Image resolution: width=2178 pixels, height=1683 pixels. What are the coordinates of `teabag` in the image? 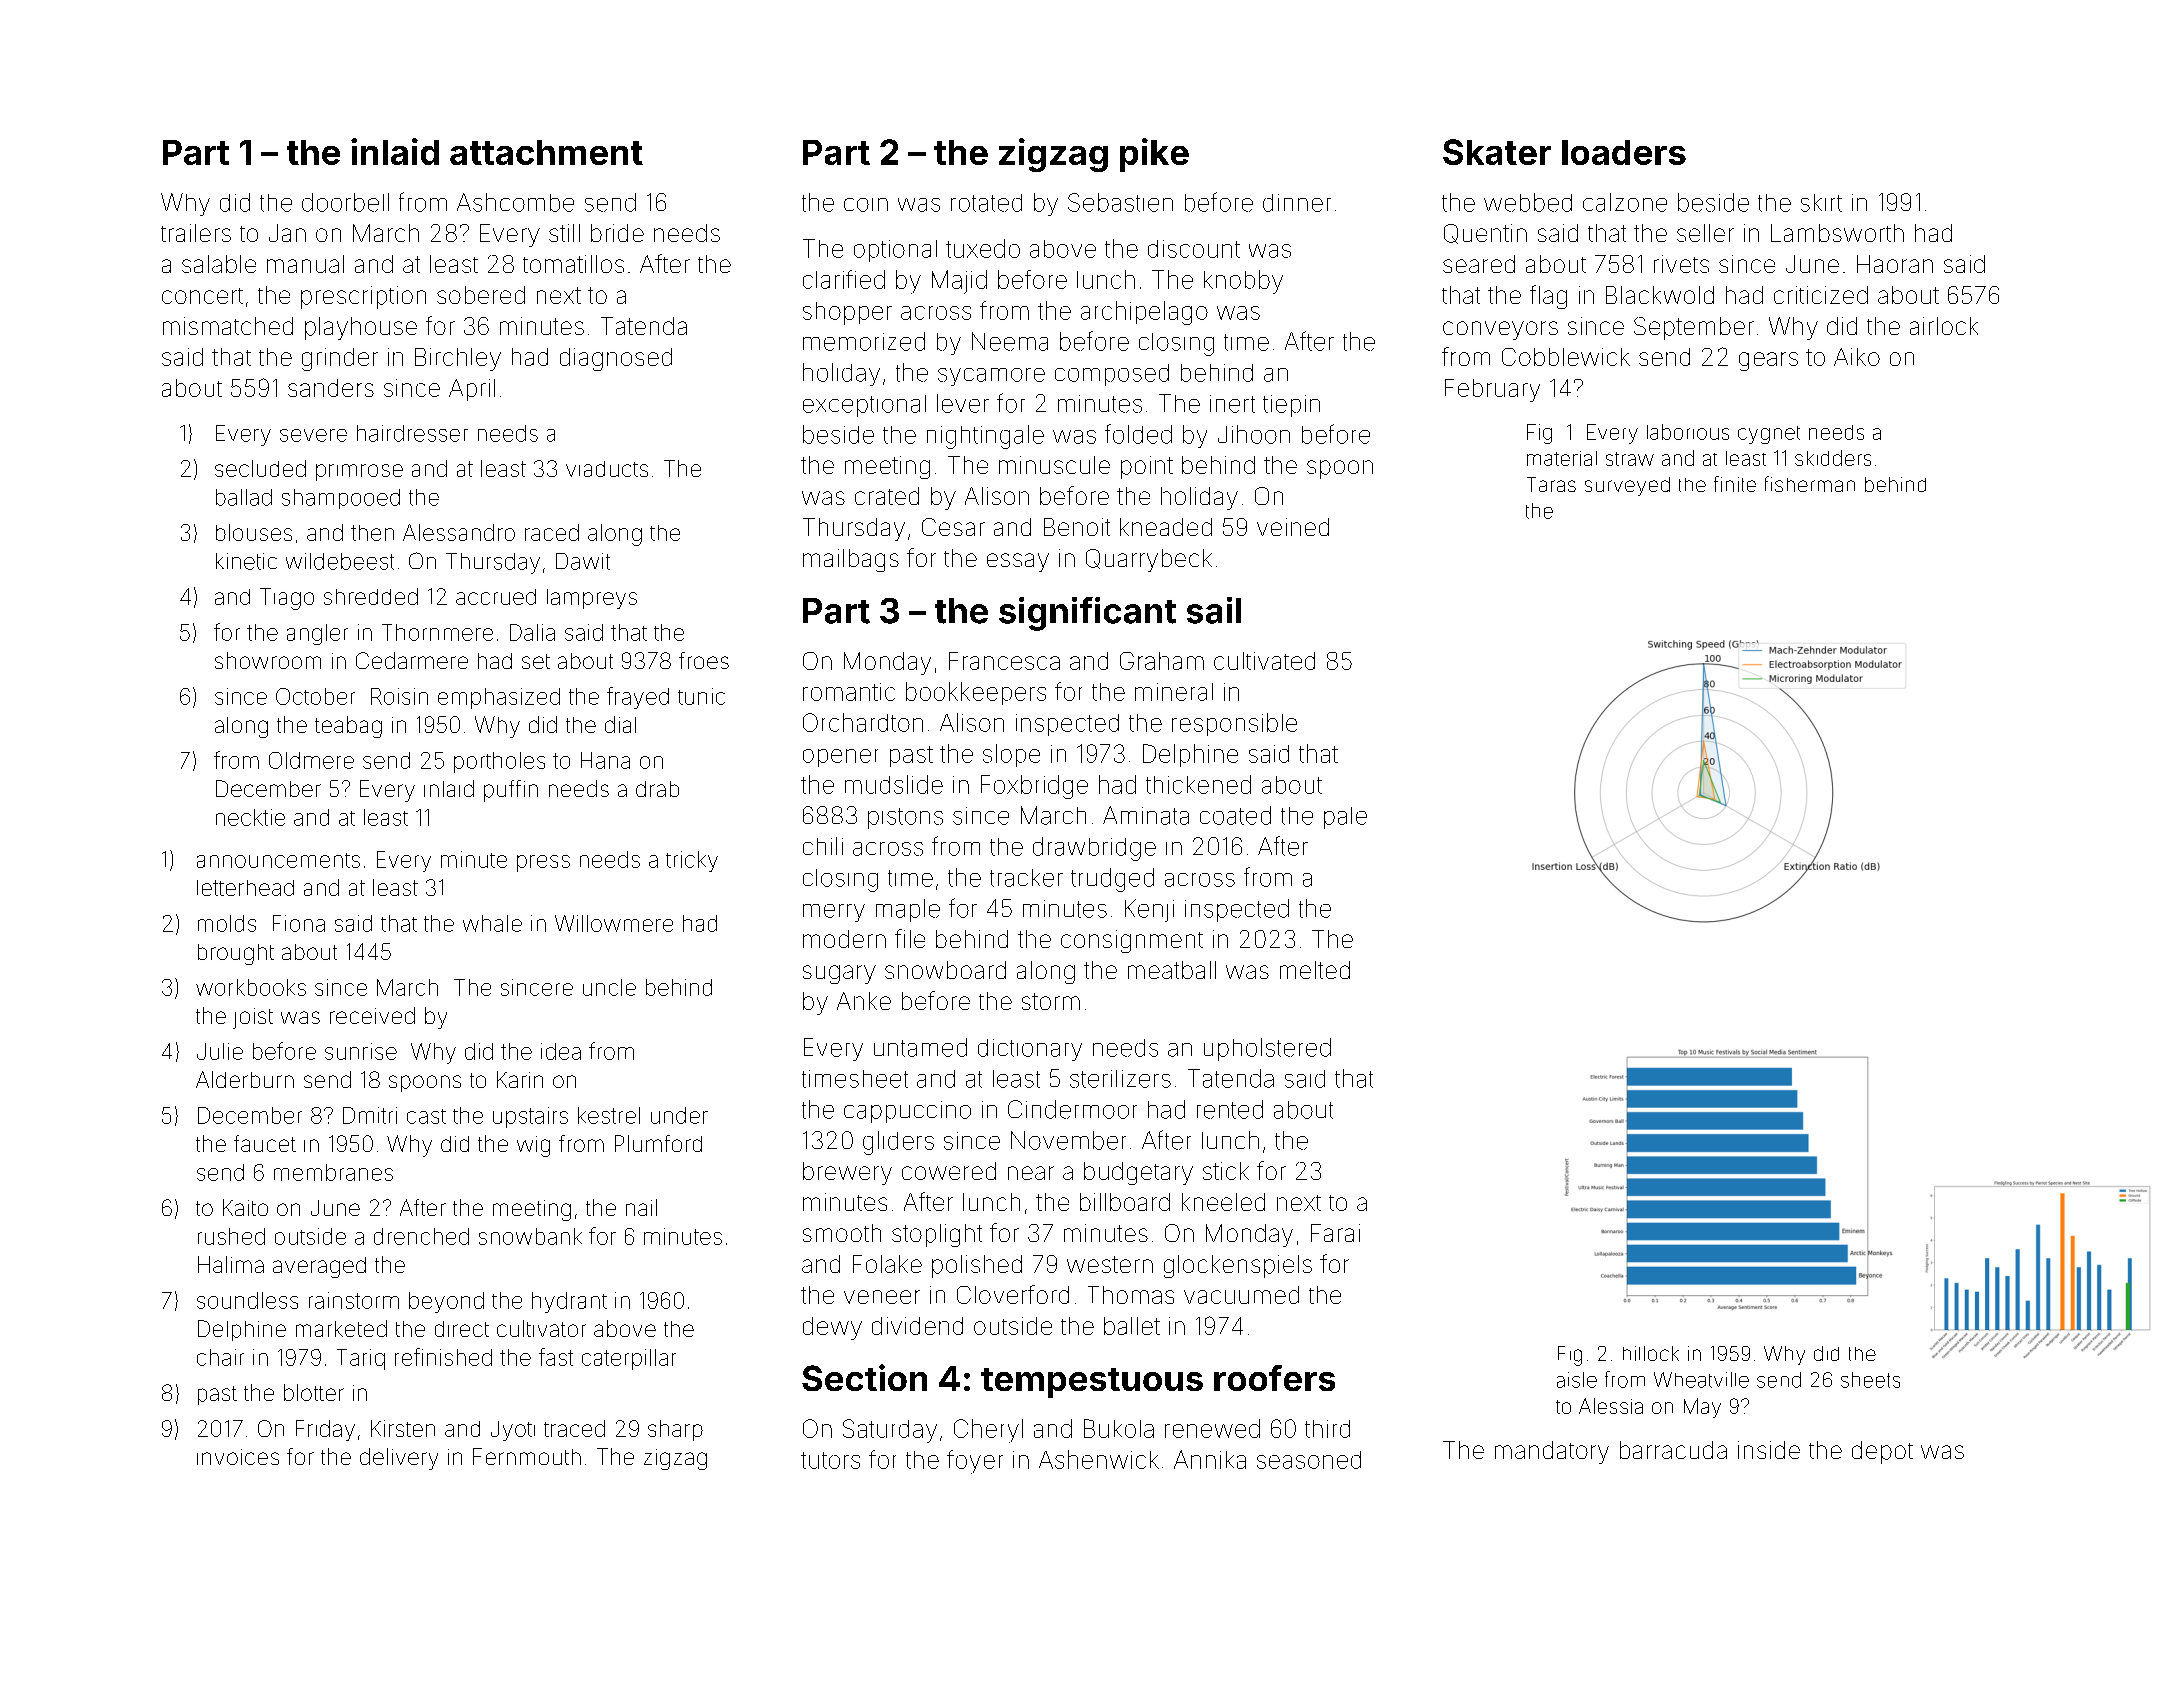 It's located at (348, 727).
